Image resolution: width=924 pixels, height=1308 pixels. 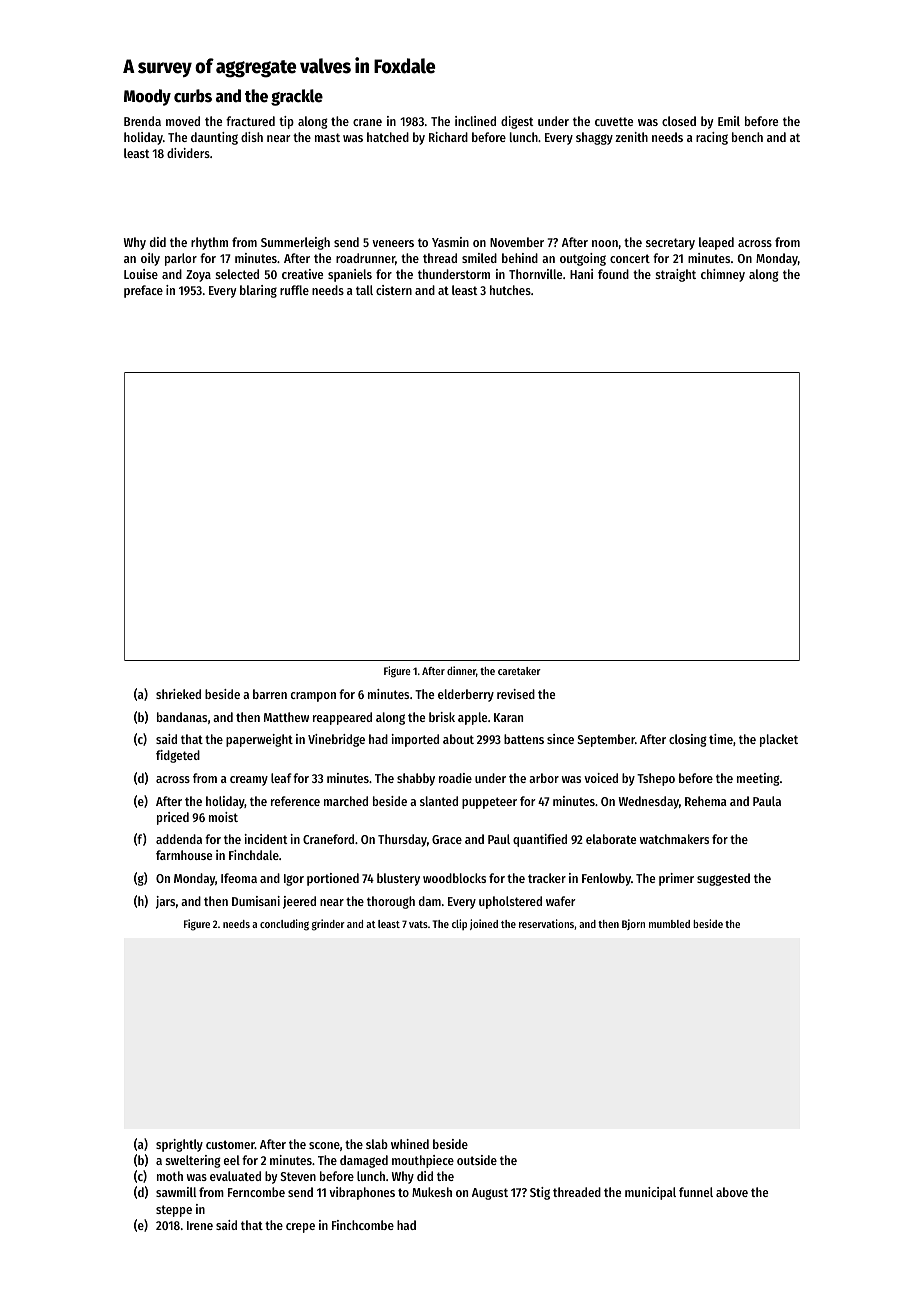 What do you see at coordinates (200, 1225) in the screenshot?
I see `Irene` at bounding box center [200, 1225].
